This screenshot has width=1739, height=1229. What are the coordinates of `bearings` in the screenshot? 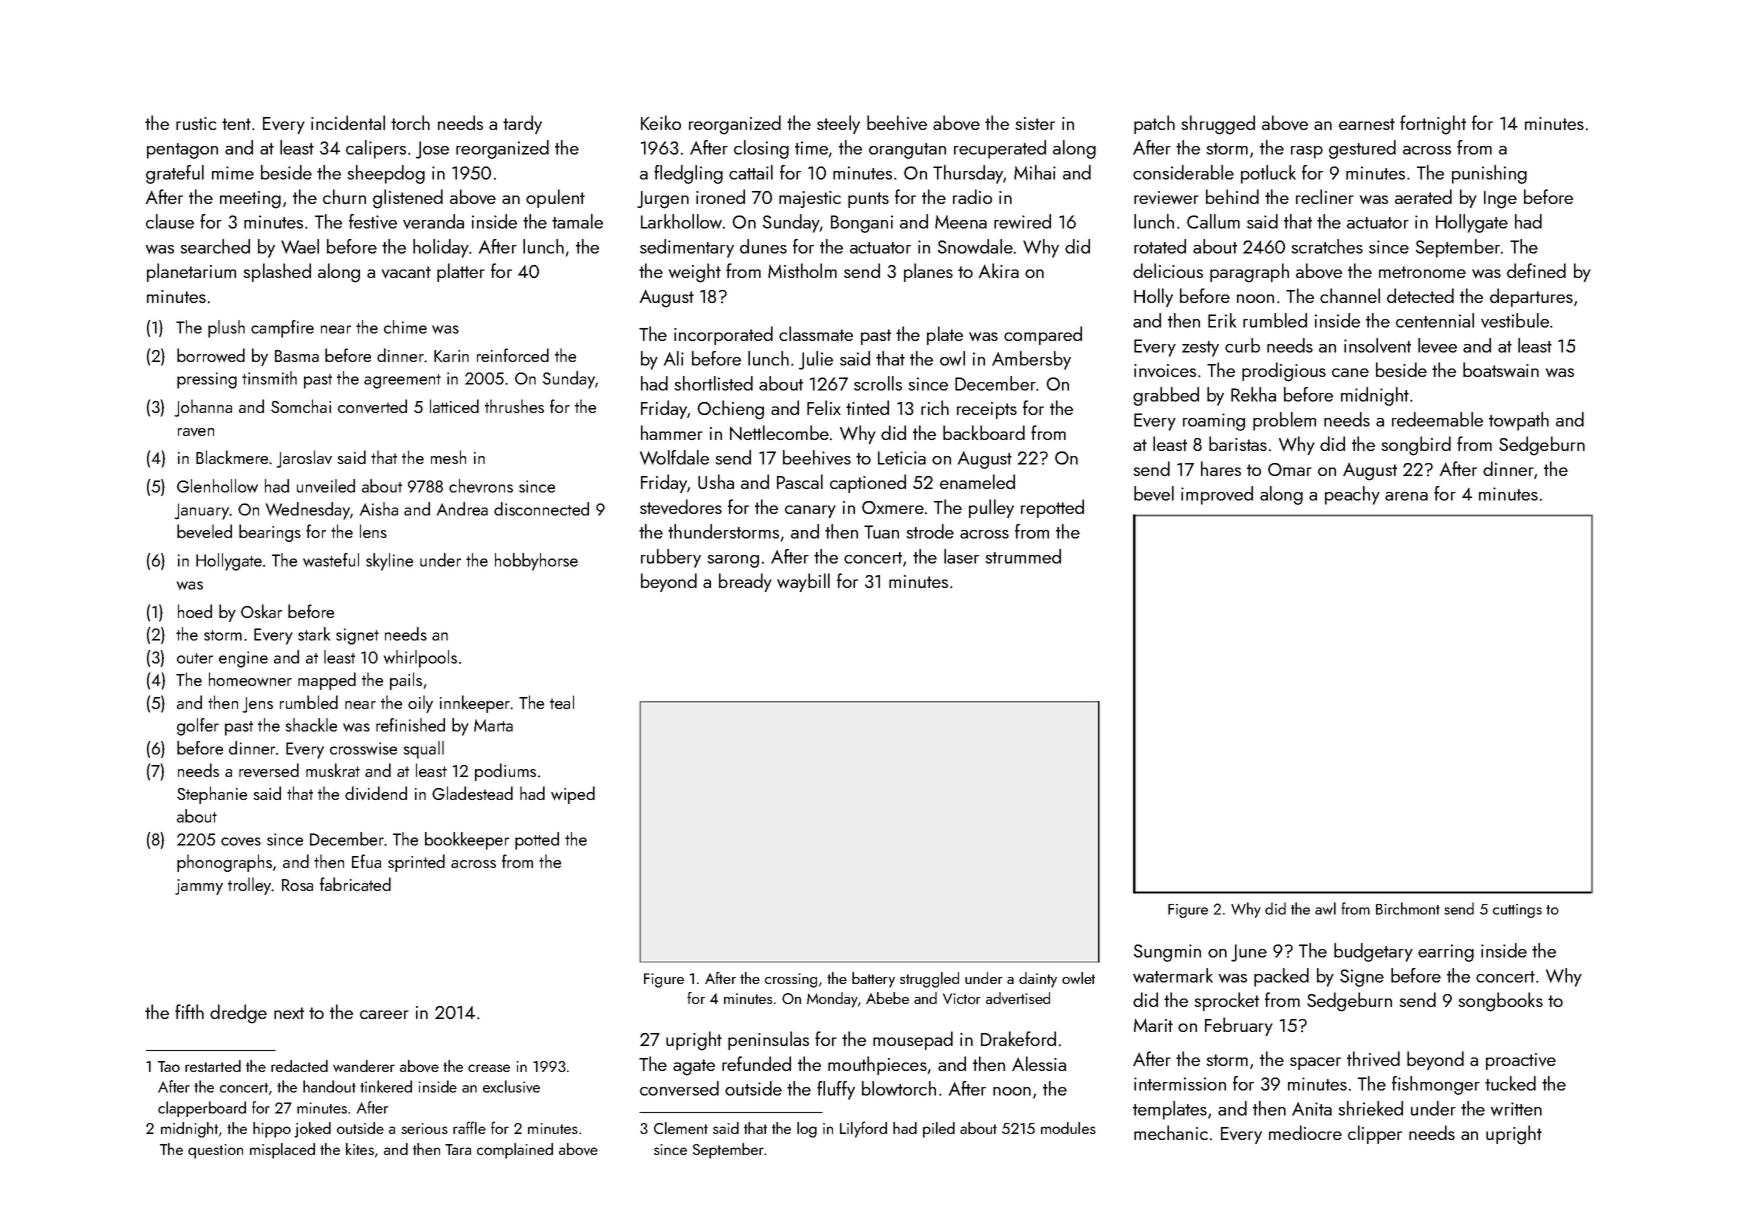 It's located at (270, 533).
